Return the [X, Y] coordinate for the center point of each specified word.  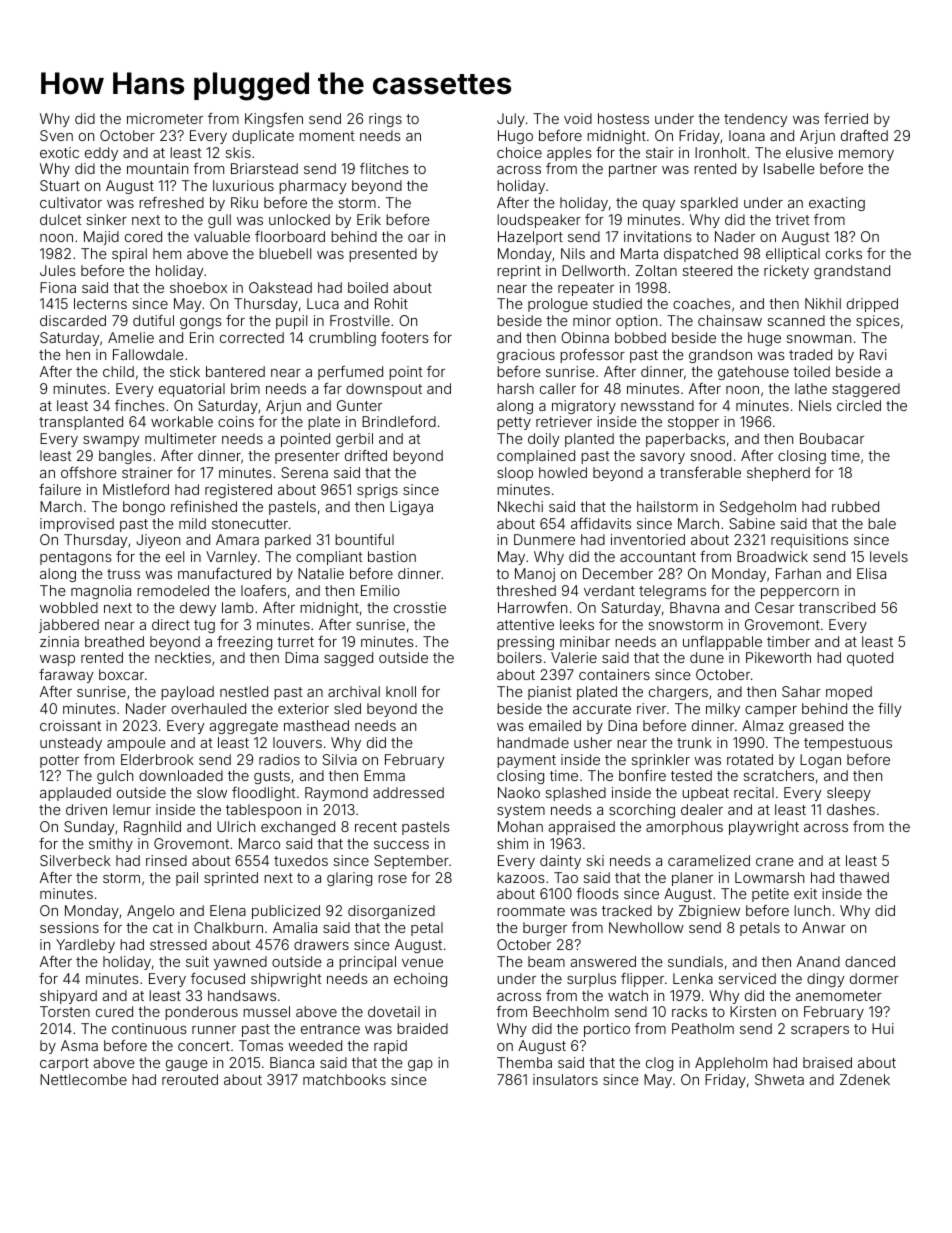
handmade [533, 742]
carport [64, 1064]
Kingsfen [274, 120]
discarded [73, 320]
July [511, 120]
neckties [183, 657]
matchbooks [344, 1079]
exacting [837, 204]
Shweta [779, 1079]
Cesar [774, 607]
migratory [584, 407]
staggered [866, 390]
